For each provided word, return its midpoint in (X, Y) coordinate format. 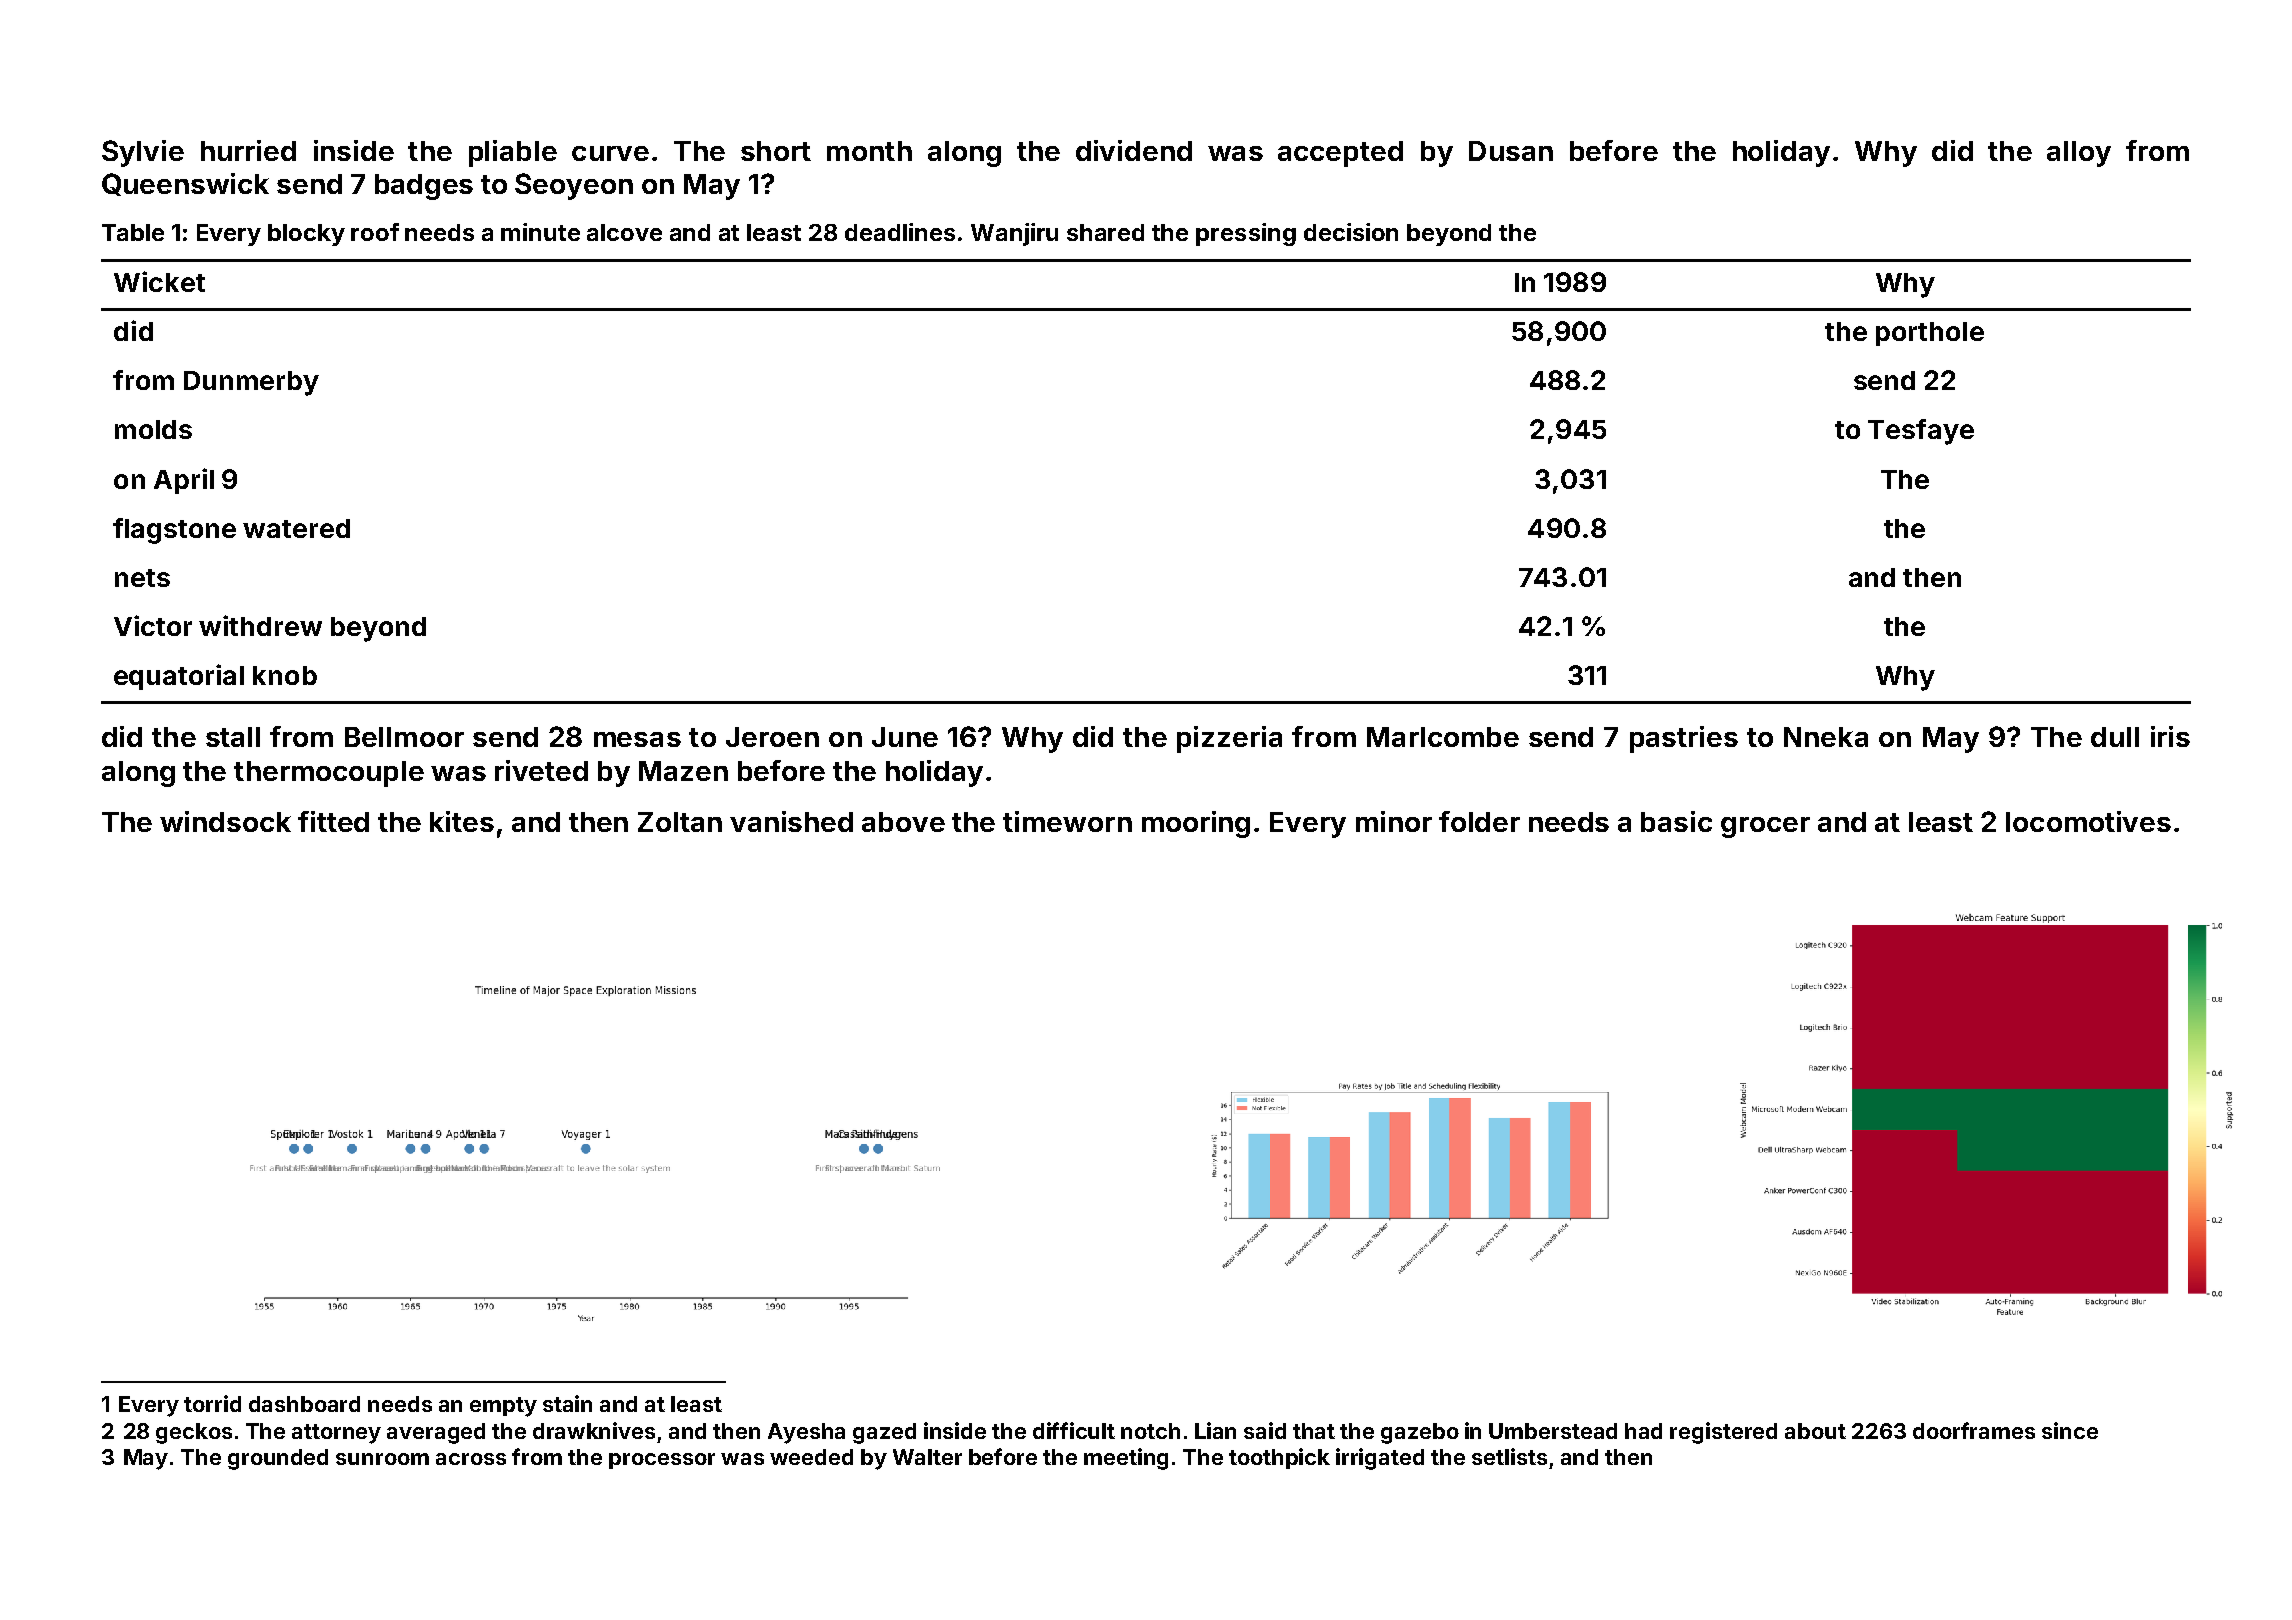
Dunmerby (251, 383)
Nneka (1826, 737)
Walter (927, 1457)
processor (662, 1461)
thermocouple (329, 774)
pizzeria (1229, 739)
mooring (1196, 824)
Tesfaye (1921, 432)
